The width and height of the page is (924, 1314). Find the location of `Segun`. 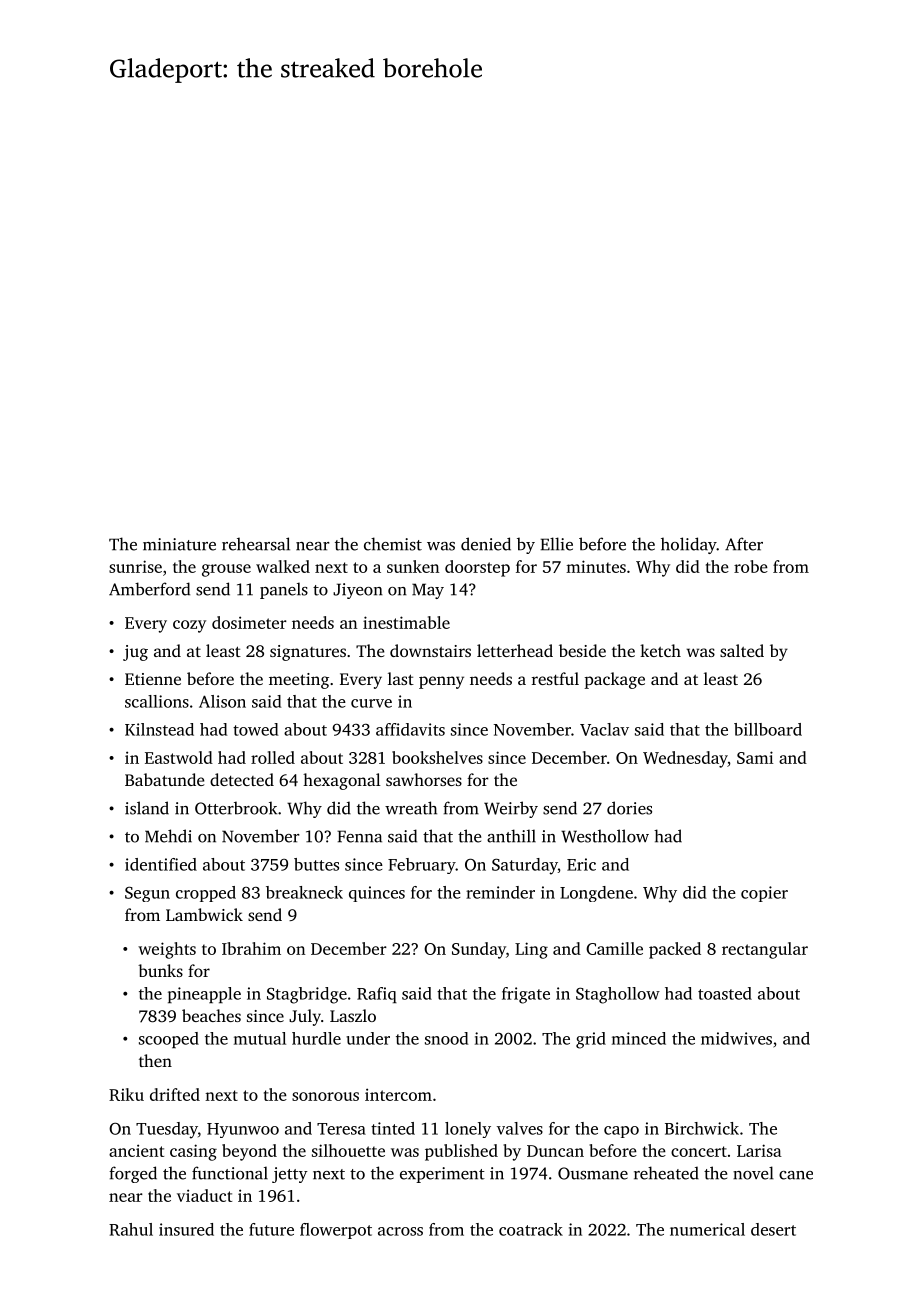

Segun is located at coordinates (147, 894).
